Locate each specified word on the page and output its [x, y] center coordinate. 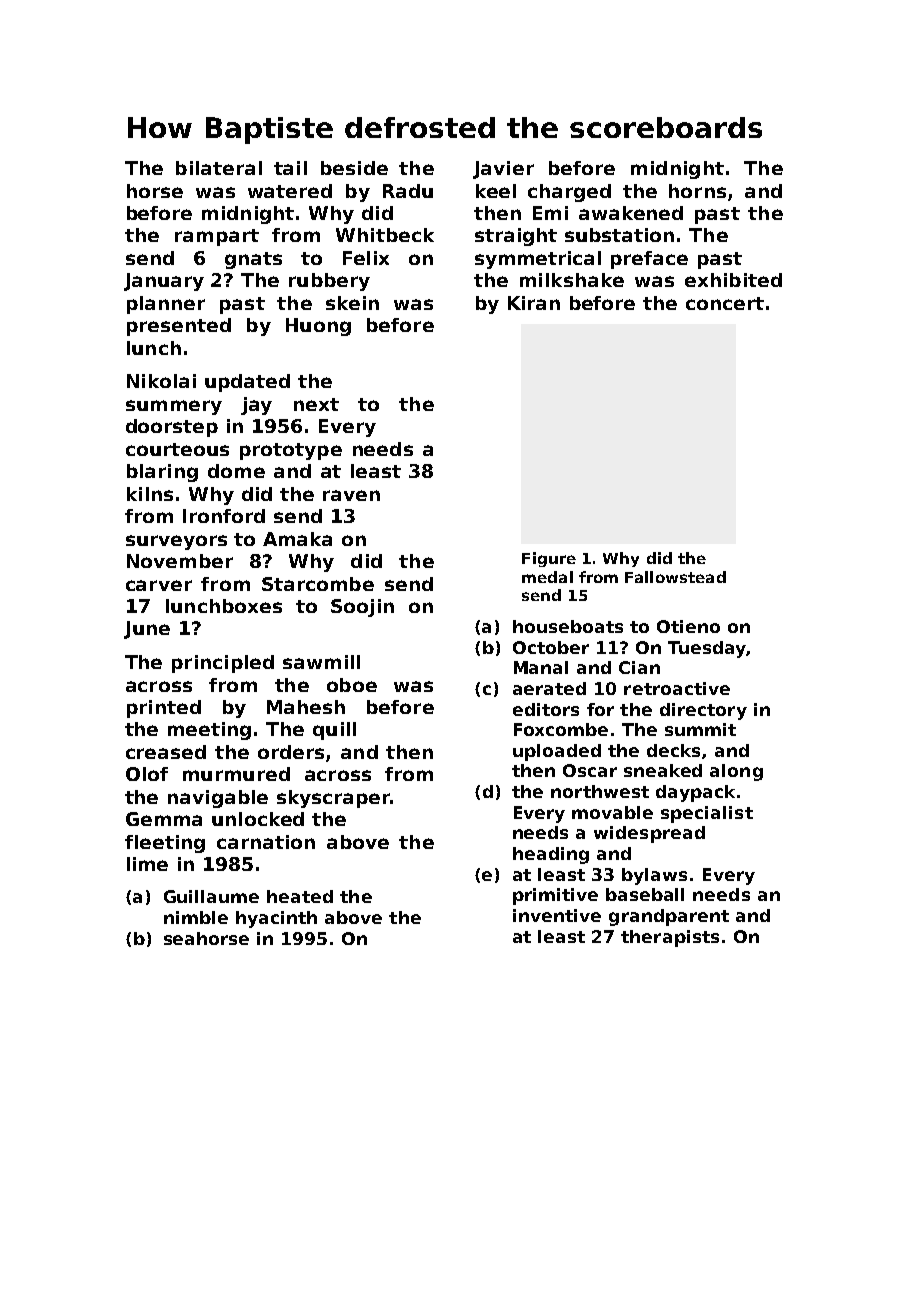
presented [179, 327]
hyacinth [276, 919]
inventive [557, 915]
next [316, 404]
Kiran [534, 303]
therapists [670, 938]
